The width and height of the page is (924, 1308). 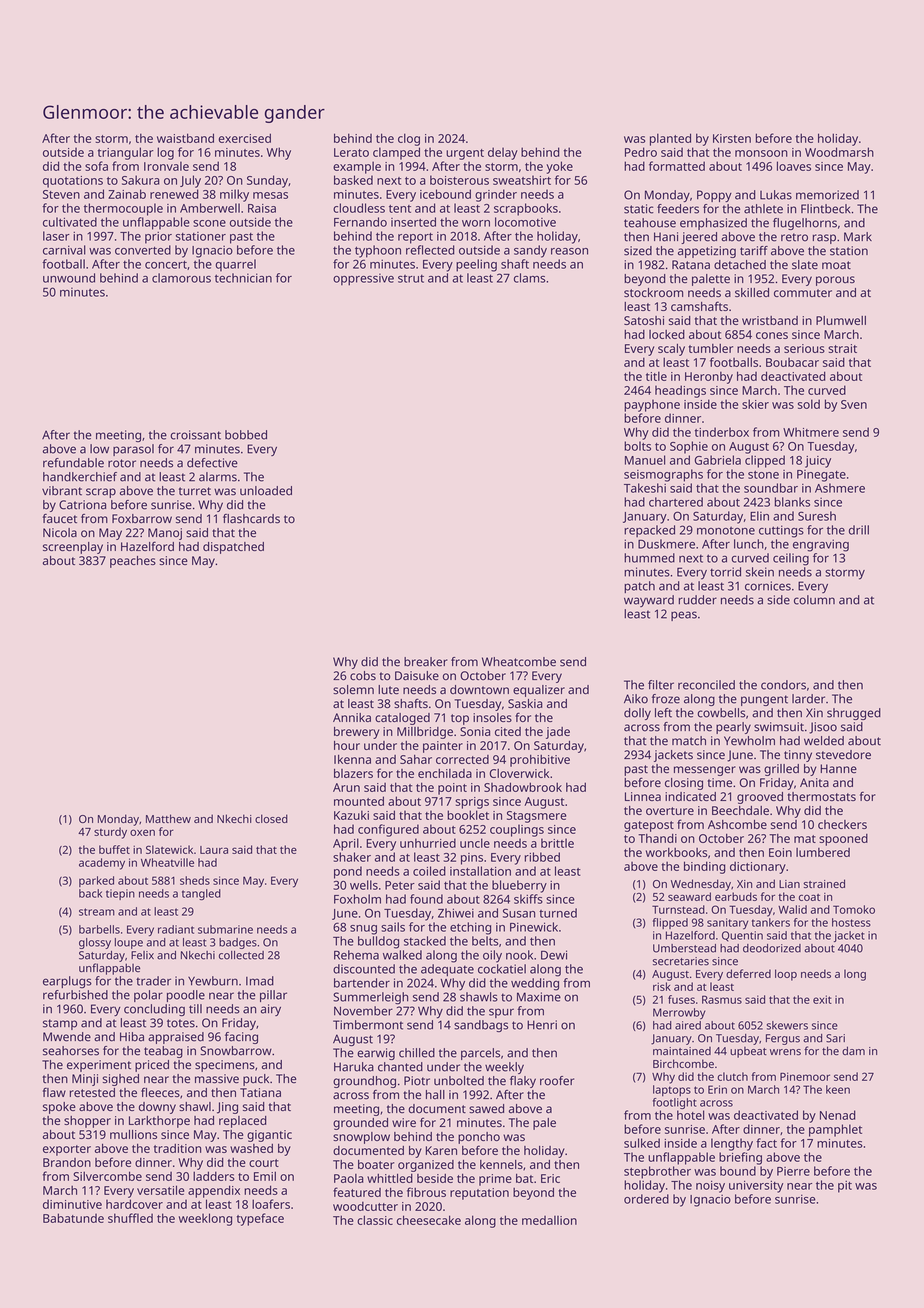 What do you see at coordinates (61, 194) in the page?
I see `Steven` at bounding box center [61, 194].
